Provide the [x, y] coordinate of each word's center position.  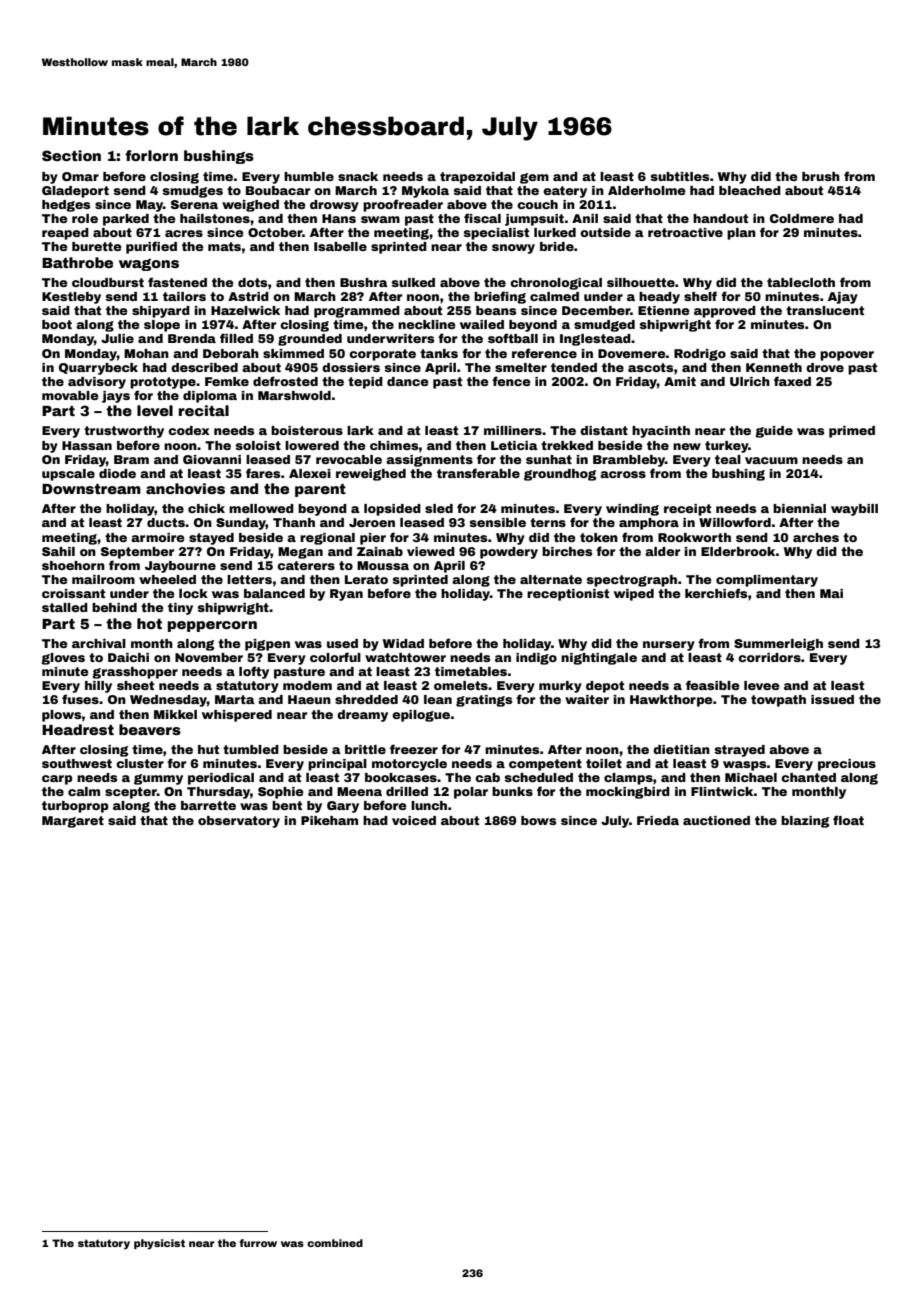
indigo [536, 659]
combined [335, 1243]
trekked [567, 445]
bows [538, 820]
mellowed [261, 508]
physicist [159, 1244]
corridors [769, 657]
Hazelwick [245, 310]
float [848, 820]
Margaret [73, 822]
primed [852, 432]
